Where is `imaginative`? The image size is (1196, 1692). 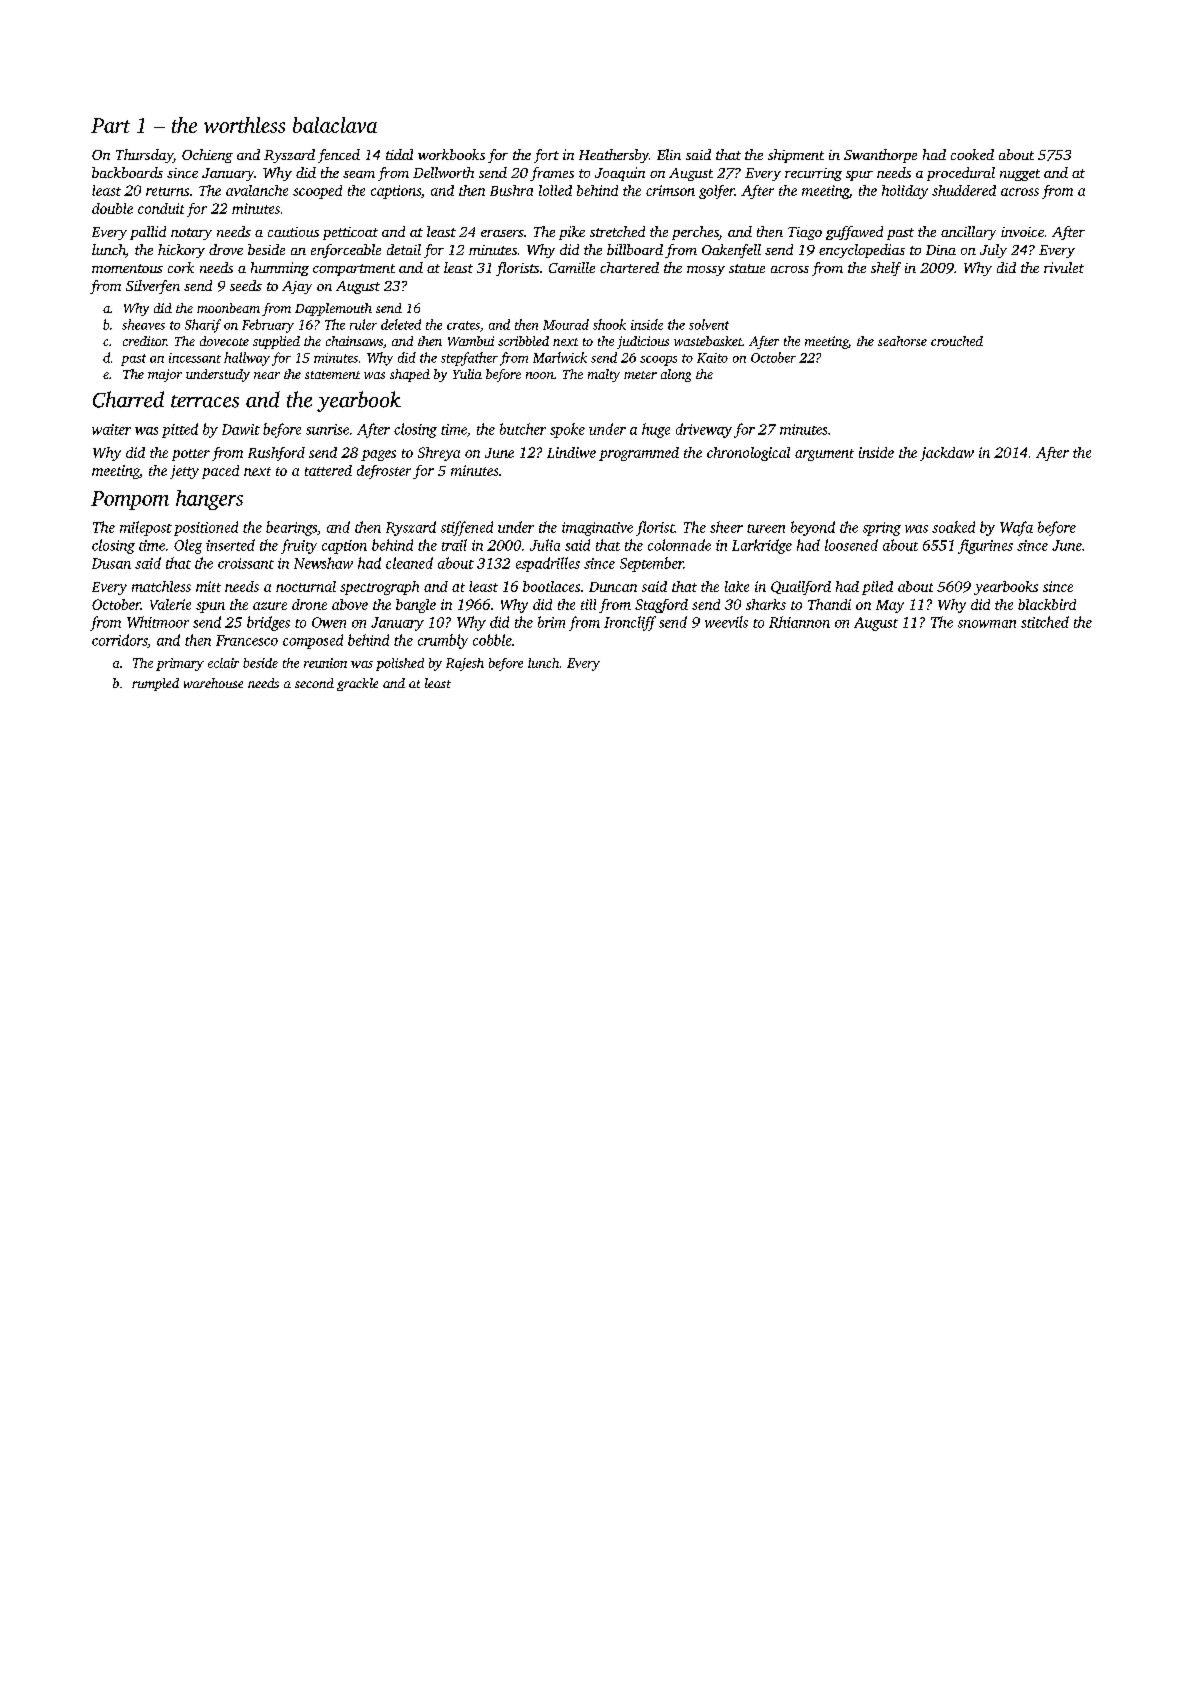 imaginative is located at coordinates (597, 529).
